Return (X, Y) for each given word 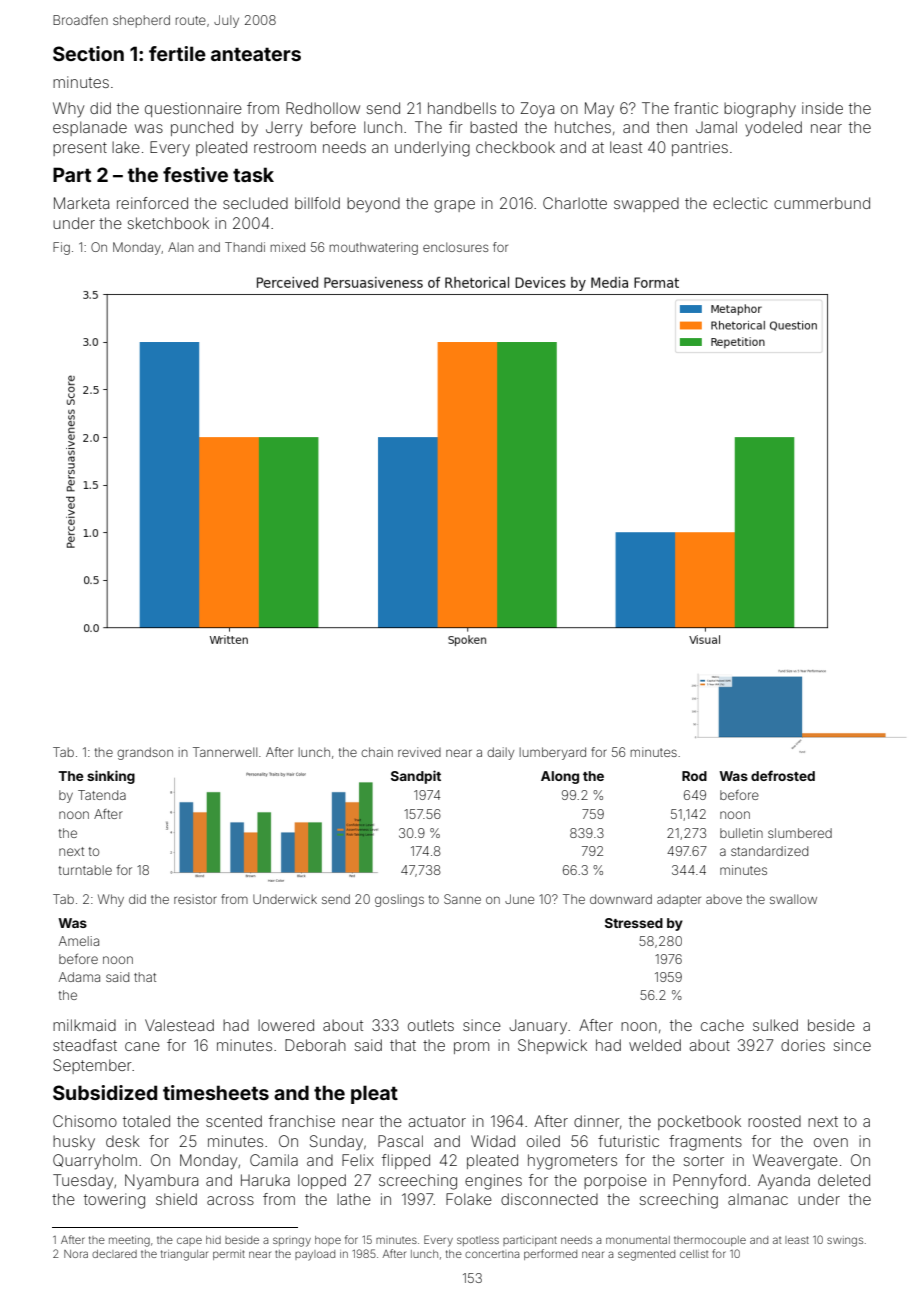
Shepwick (552, 1046)
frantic (696, 108)
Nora (76, 1254)
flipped (406, 1161)
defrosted (783, 775)
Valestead (179, 1025)
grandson (145, 753)
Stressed (634, 923)
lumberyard (553, 753)
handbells (462, 108)
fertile (177, 53)
